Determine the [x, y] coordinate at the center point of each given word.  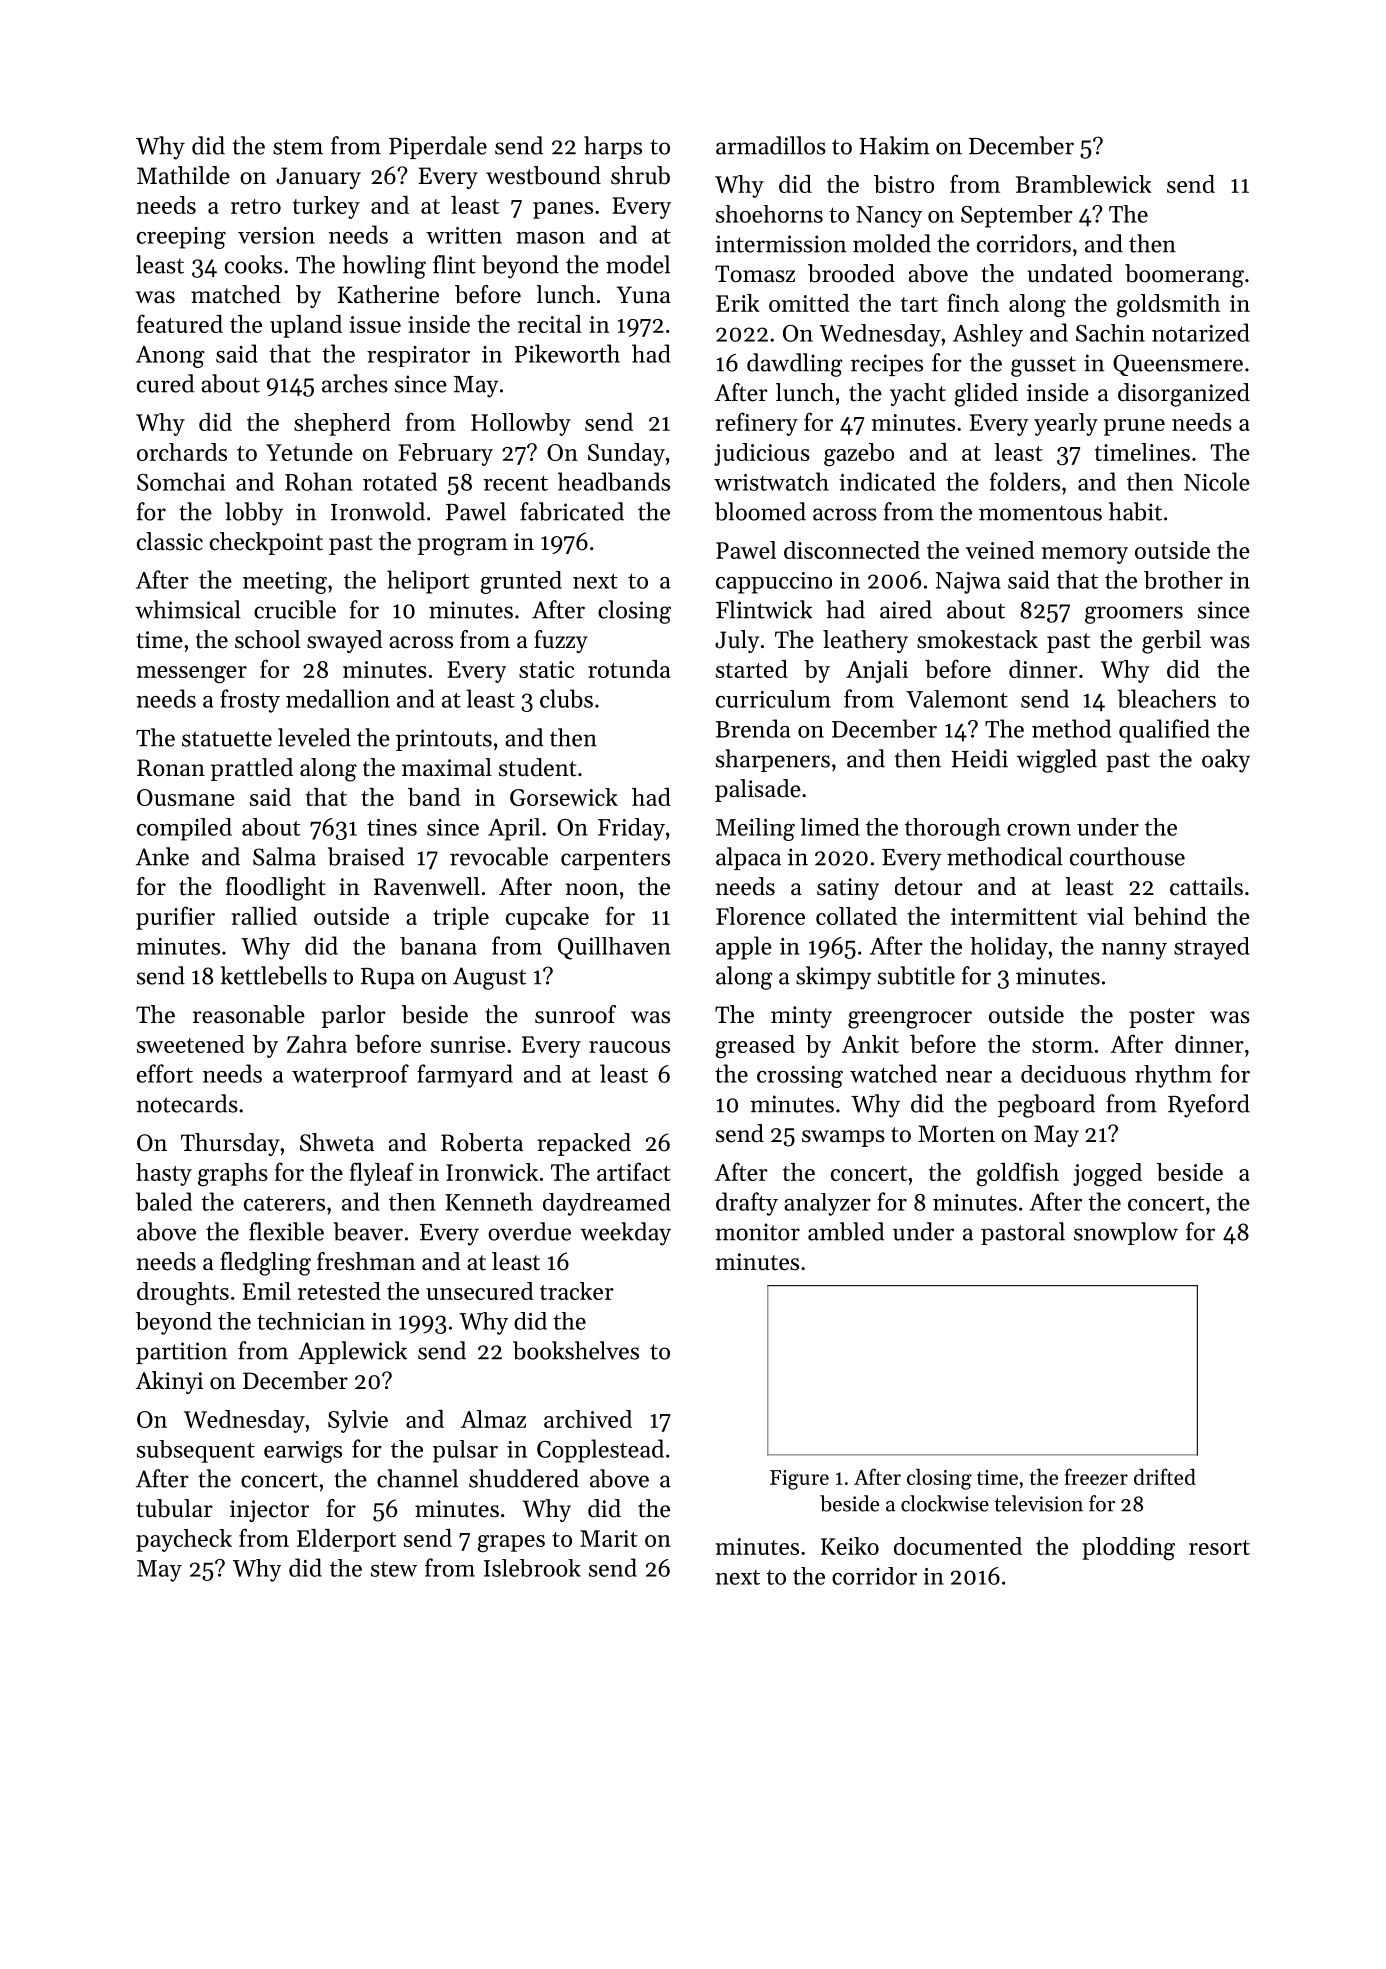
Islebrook [532, 1568]
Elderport [346, 1540]
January [318, 178]
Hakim [894, 145]
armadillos [771, 145]
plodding [1128, 1549]
